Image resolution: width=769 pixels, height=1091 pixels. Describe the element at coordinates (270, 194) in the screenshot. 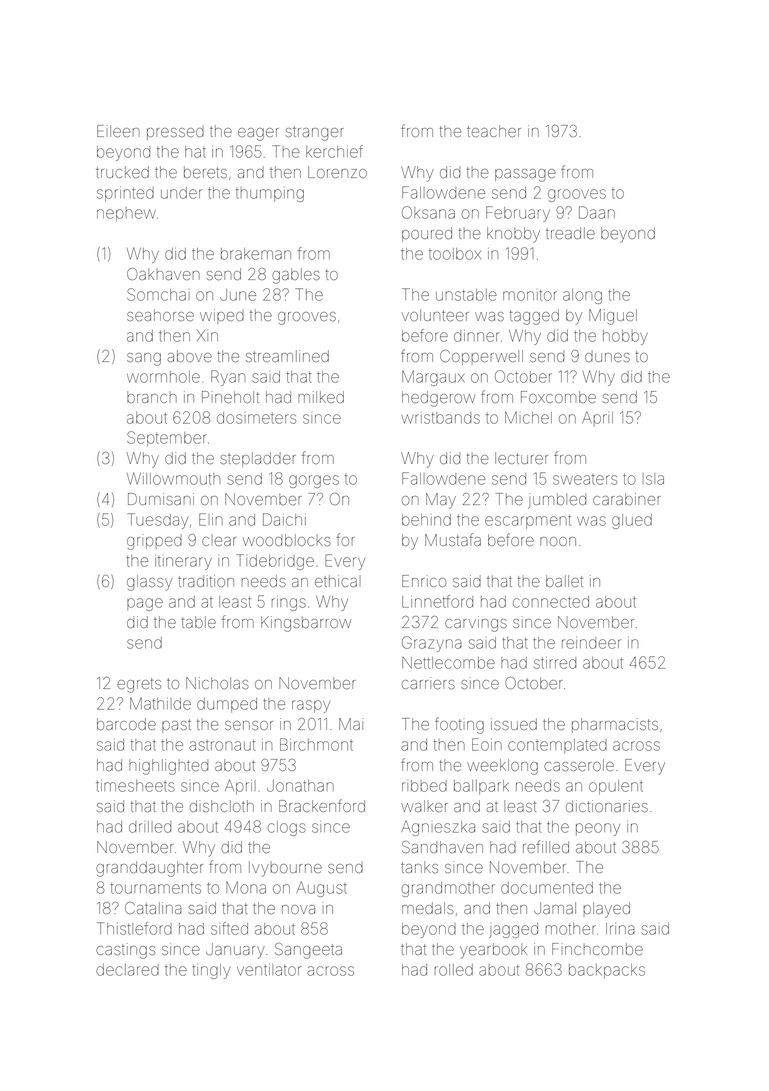

I see `thumping` at that location.
